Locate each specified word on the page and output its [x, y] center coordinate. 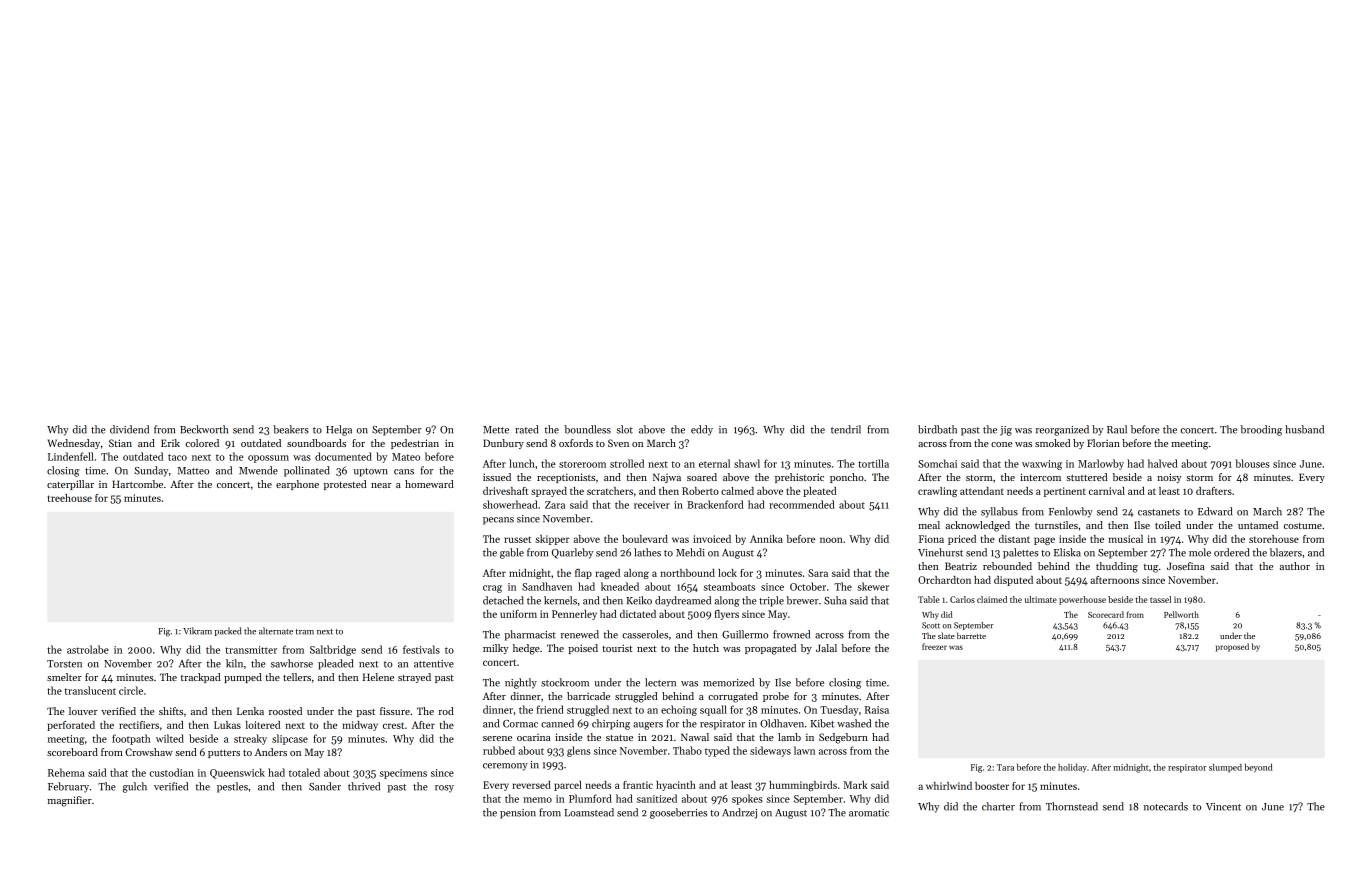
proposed [1232, 647]
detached [503, 600]
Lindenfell [71, 456]
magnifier [69, 801]
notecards [1166, 806]
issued [497, 477]
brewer [802, 600]
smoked [1052, 443]
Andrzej [739, 813]
